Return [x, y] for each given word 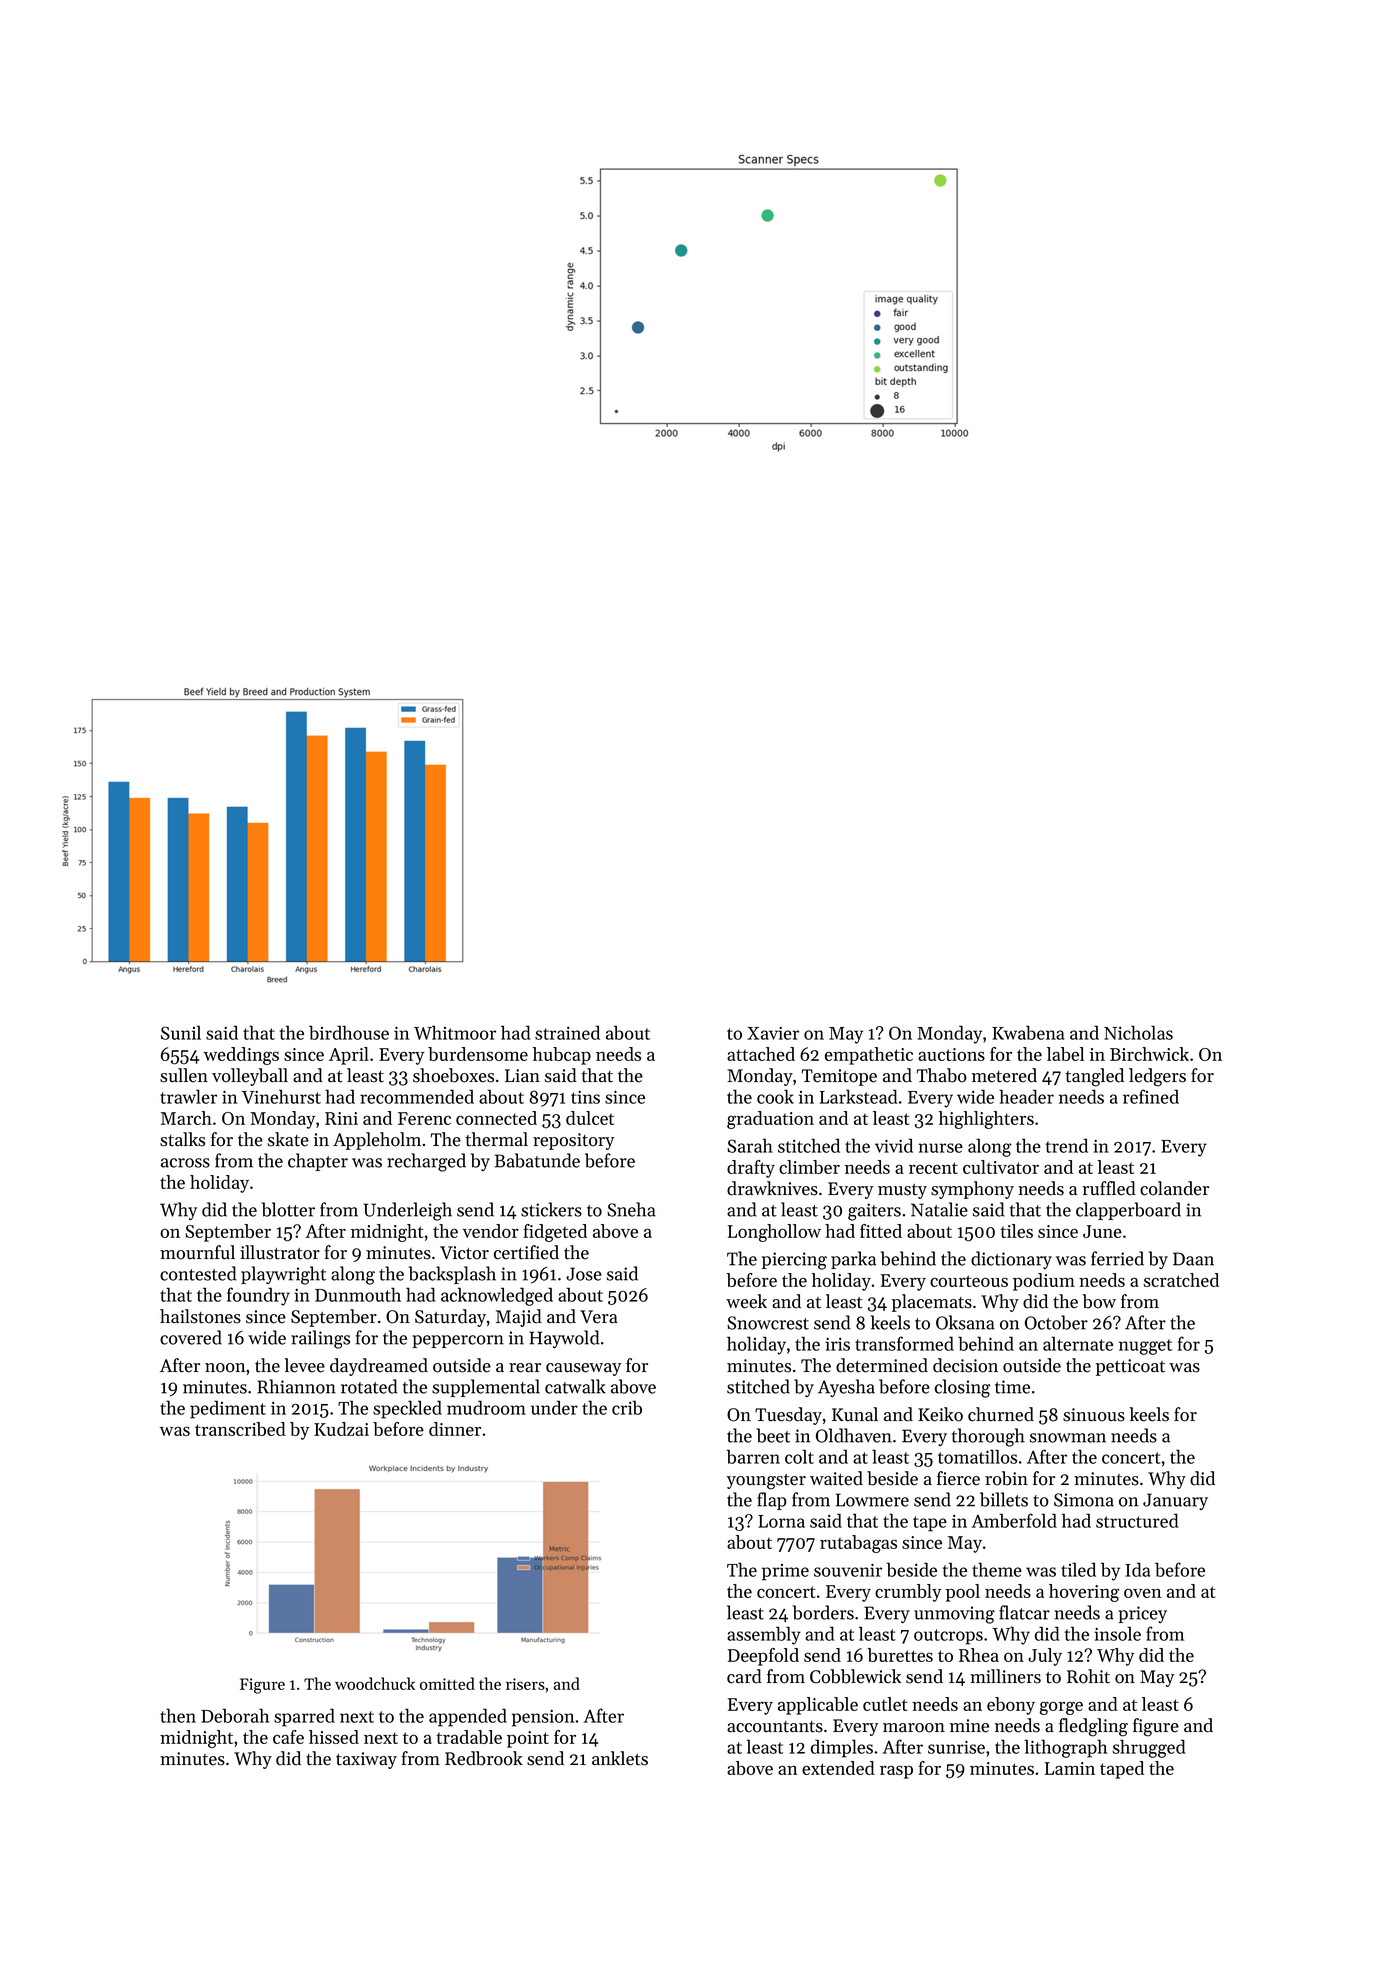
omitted [447, 1683]
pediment [228, 1409]
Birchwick [1149, 1054]
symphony [972, 1190]
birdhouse [349, 1032]
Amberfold [1014, 1520]
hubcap [562, 1056]
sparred [304, 1717]
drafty [751, 1169]
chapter [318, 1162]
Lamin [1070, 1768]
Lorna [781, 1521]
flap [771, 1501]
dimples [842, 1748]
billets [1004, 1499]
